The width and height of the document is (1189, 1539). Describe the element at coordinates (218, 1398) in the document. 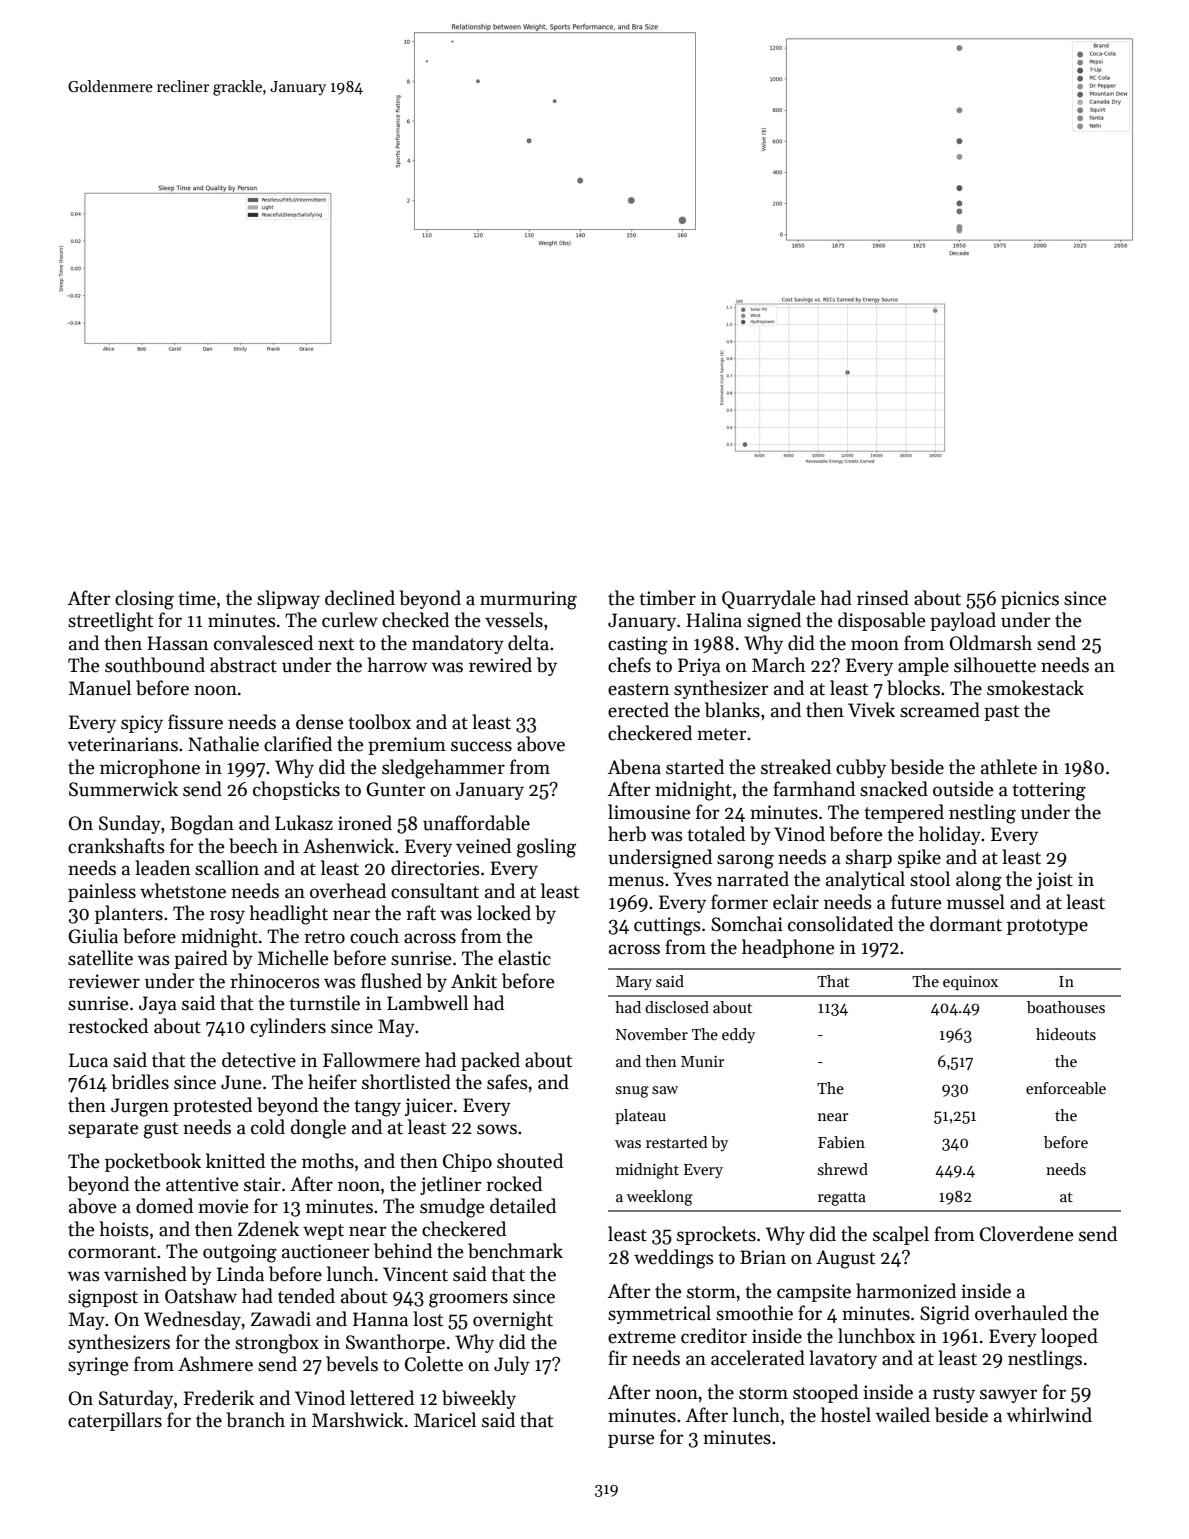

I see `Frederik` at that location.
